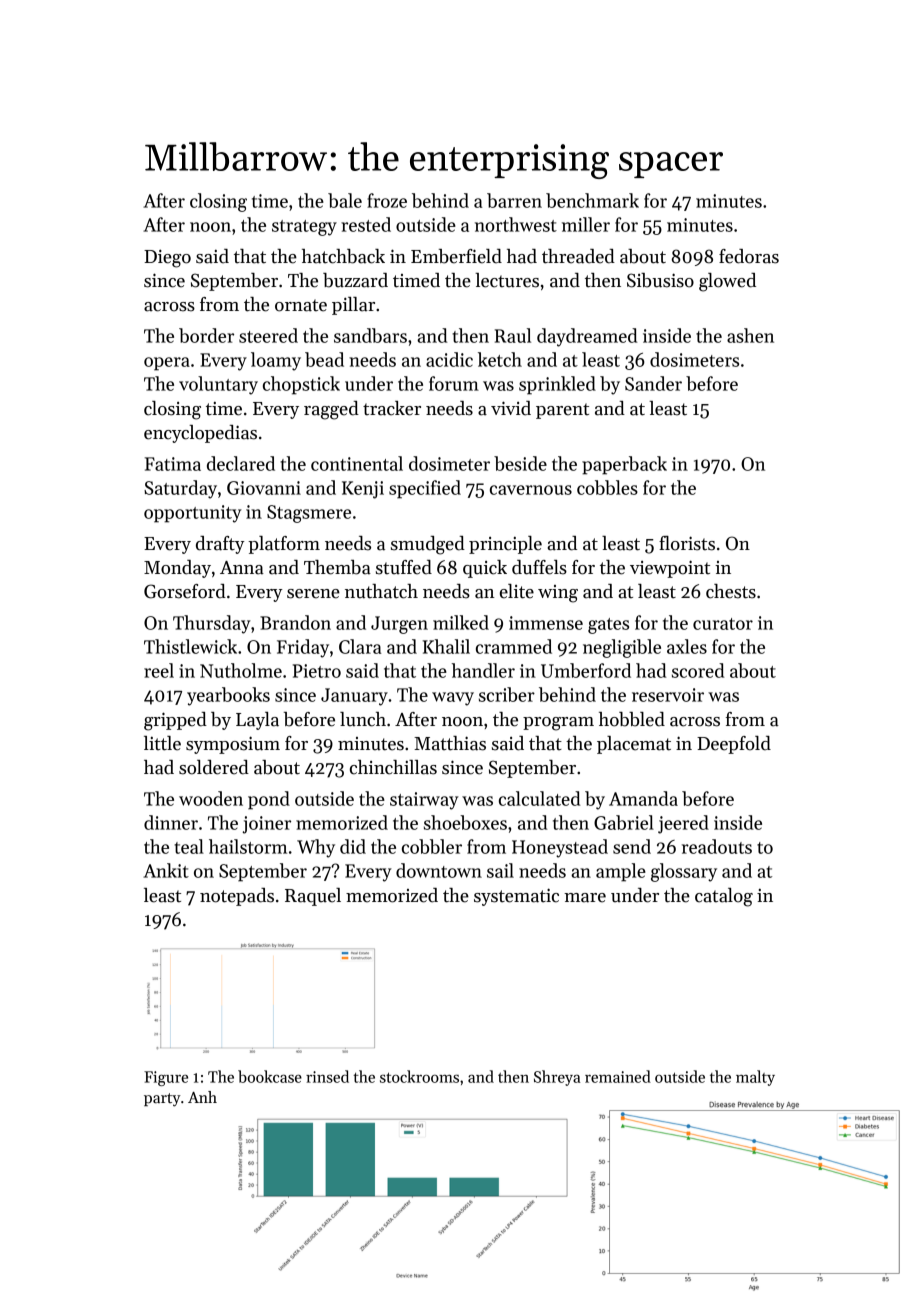 This screenshot has width=924, height=1314. What do you see at coordinates (167, 258) in the screenshot?
I see `Diego` at bounding box center [167, 258].
